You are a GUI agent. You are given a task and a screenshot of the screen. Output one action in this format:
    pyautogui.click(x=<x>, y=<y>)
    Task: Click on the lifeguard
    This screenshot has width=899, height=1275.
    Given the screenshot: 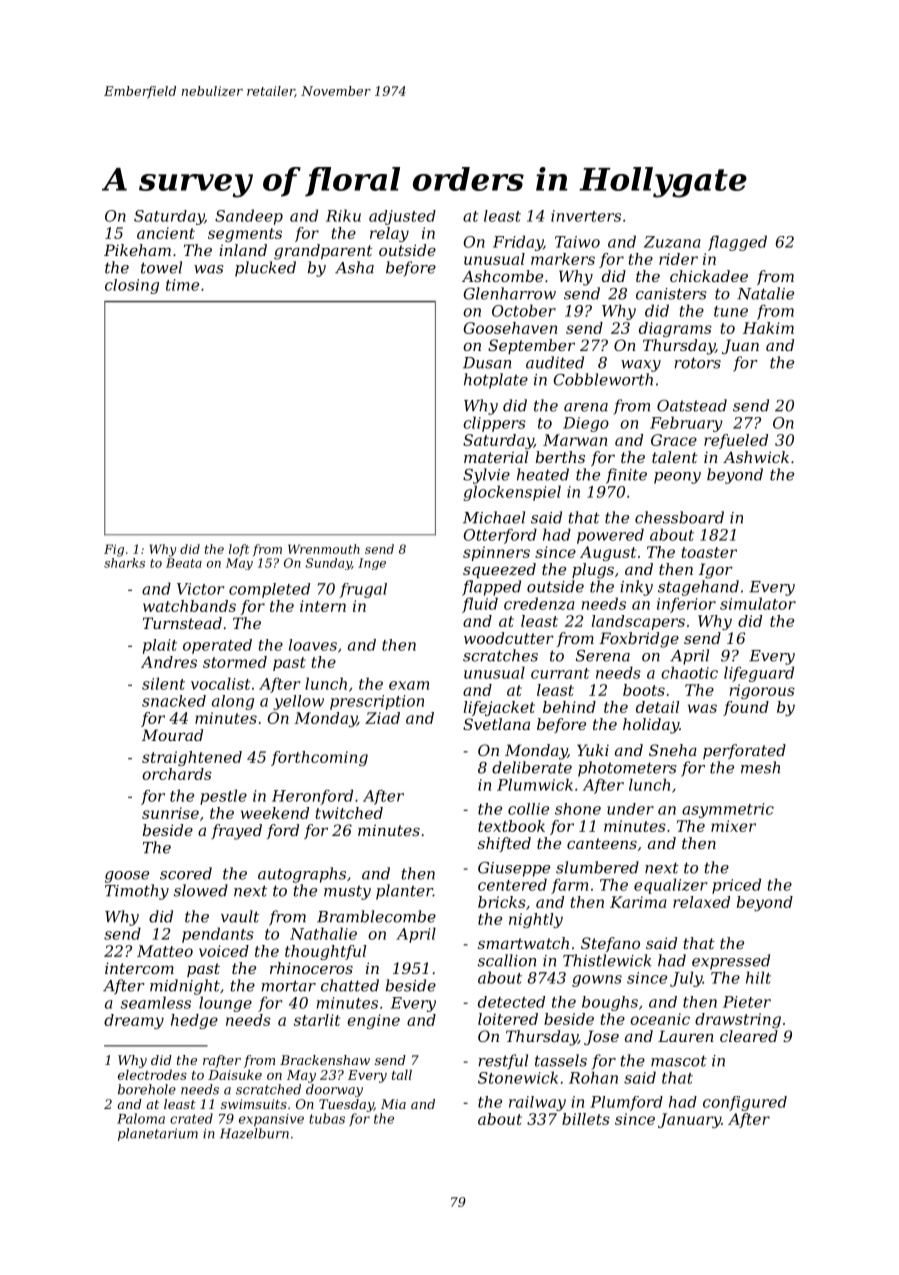 What is the action you would take?
    pyautogui.click(x=759, y=674)
